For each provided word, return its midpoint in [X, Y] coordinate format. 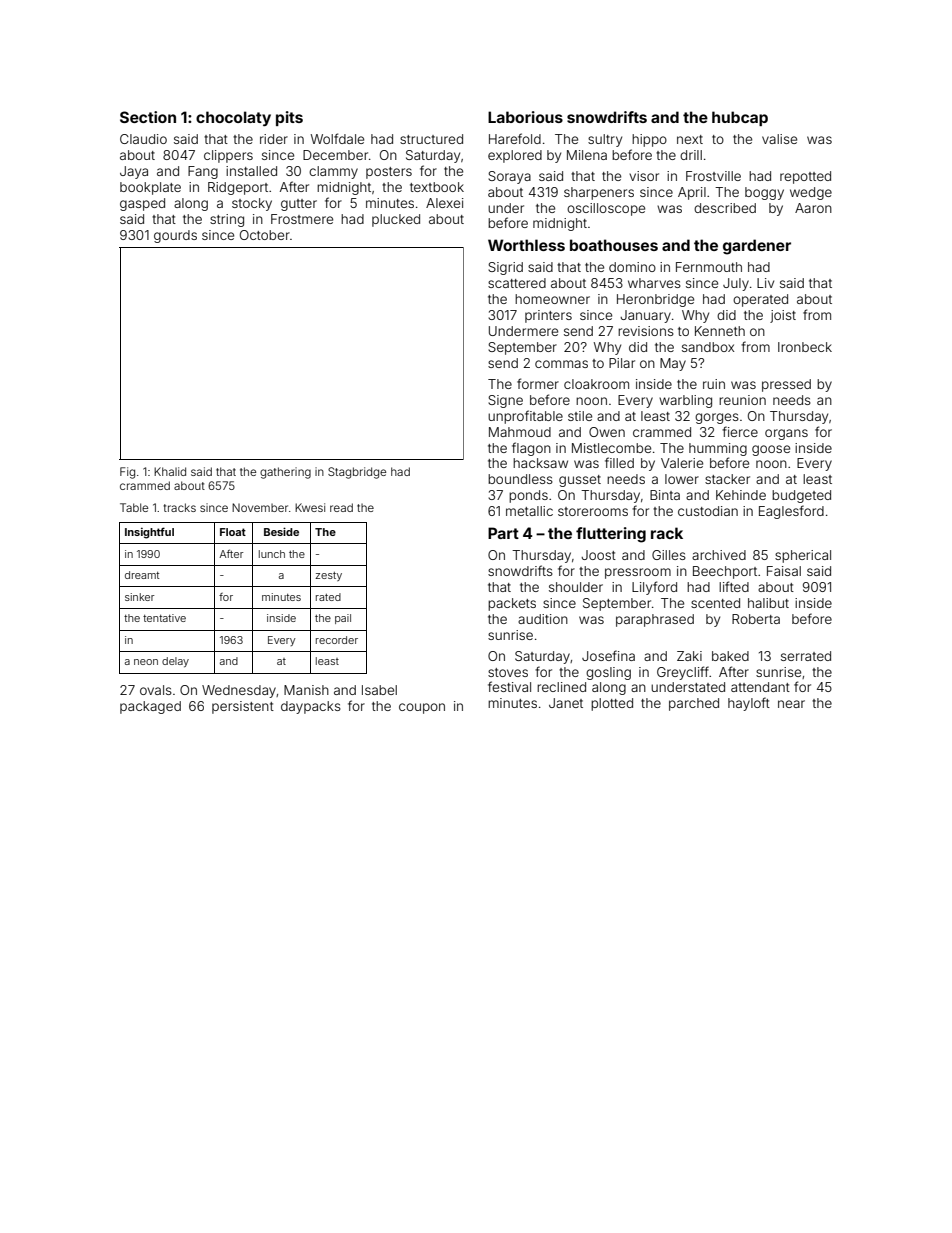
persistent [243, 707]
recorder [337, 640]
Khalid [170, 471]
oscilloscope [606, 209]
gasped [142, 204]
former [538, 383]
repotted [805, 177]
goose [771, 450]
